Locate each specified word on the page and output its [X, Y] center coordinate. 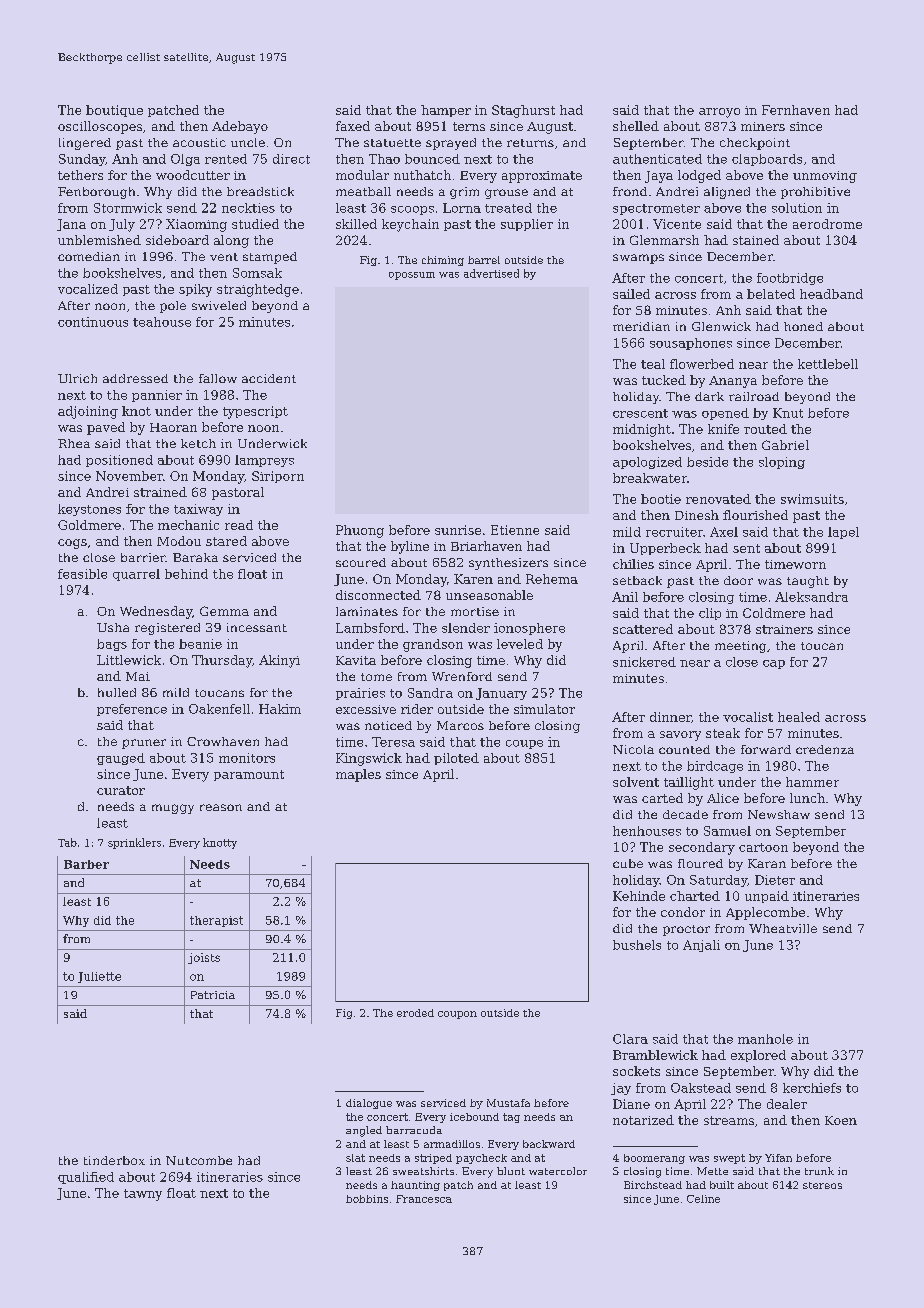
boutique [114, 111]
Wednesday [156, 612]
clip [710, 614]
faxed [353, 126]
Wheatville [783, 928]
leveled [520, 644]
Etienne [515, 530]
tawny [143, 1195]
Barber [86, 864]
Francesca [424, 1199]
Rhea [74, 443]
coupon [457, 1015]
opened [725, 414]
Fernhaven [796, 110]
